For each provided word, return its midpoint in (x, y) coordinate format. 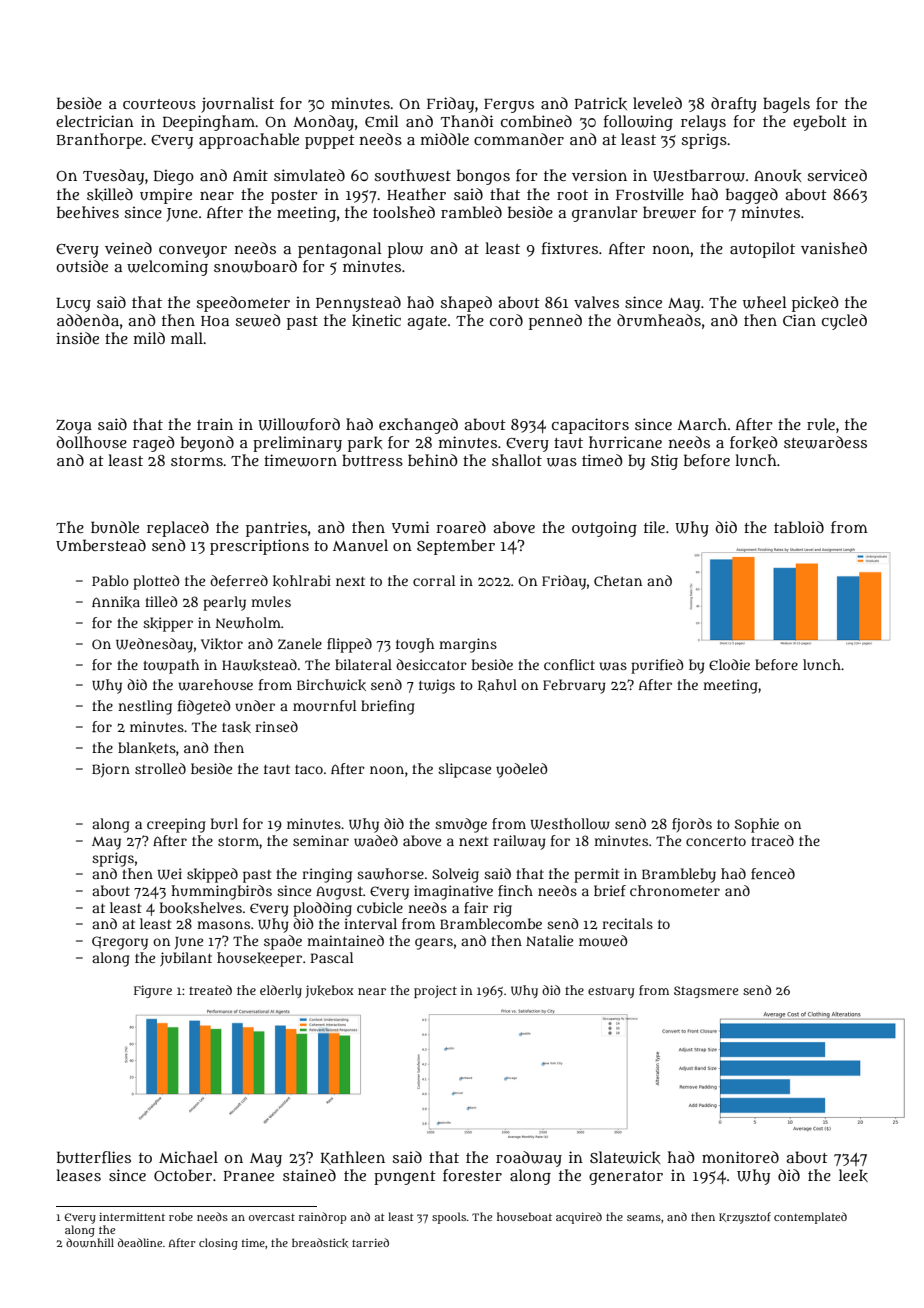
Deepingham (209, 123)
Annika (116, 602)
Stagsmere (706, 992)
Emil (382, 121)
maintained (345, 940)
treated (210, 990)
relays (703, 123)
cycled (844, 322)
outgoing (604, 529)
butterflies (94, 1157)
